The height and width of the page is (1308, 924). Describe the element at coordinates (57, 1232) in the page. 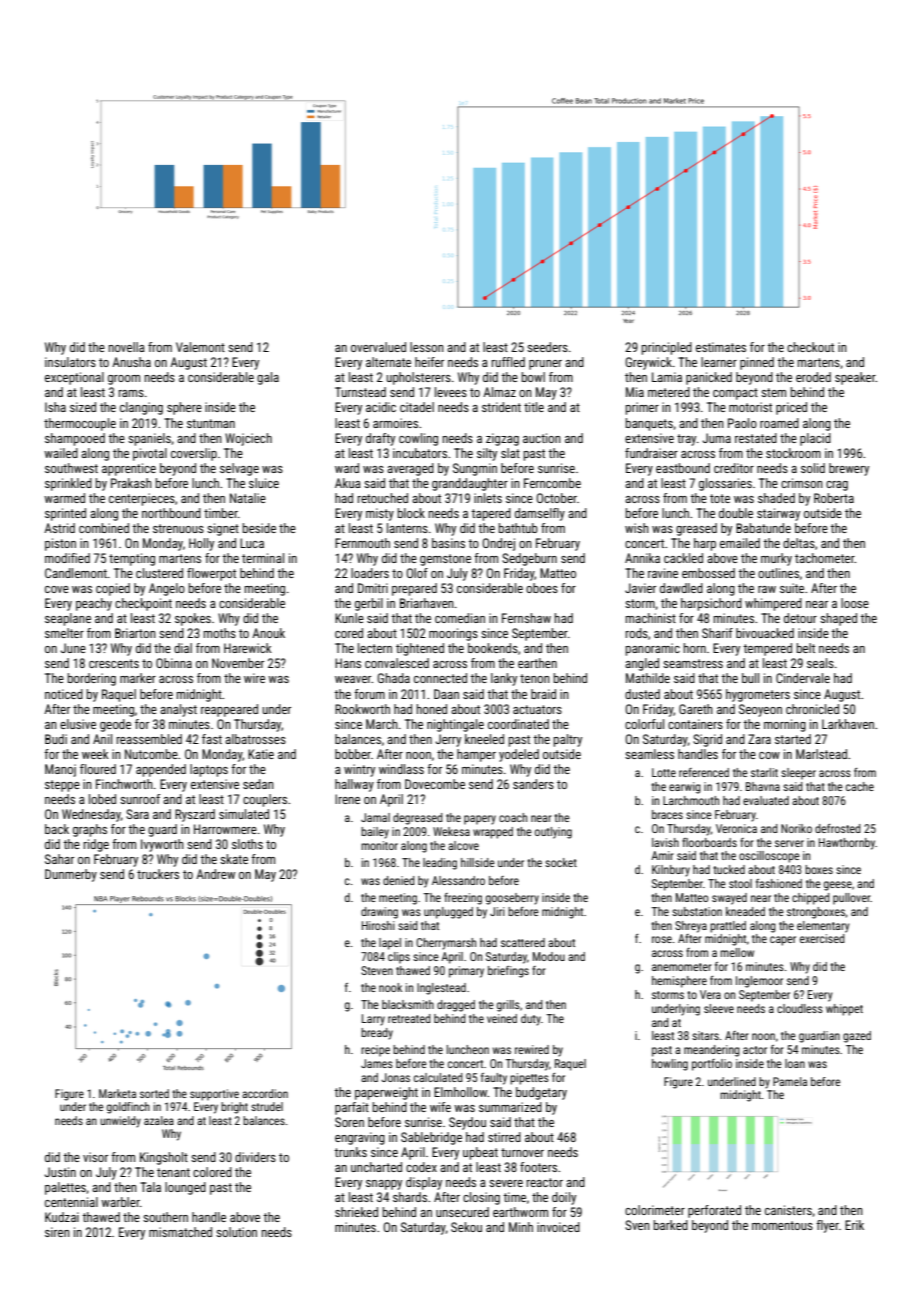

I see `siren` at that location.
